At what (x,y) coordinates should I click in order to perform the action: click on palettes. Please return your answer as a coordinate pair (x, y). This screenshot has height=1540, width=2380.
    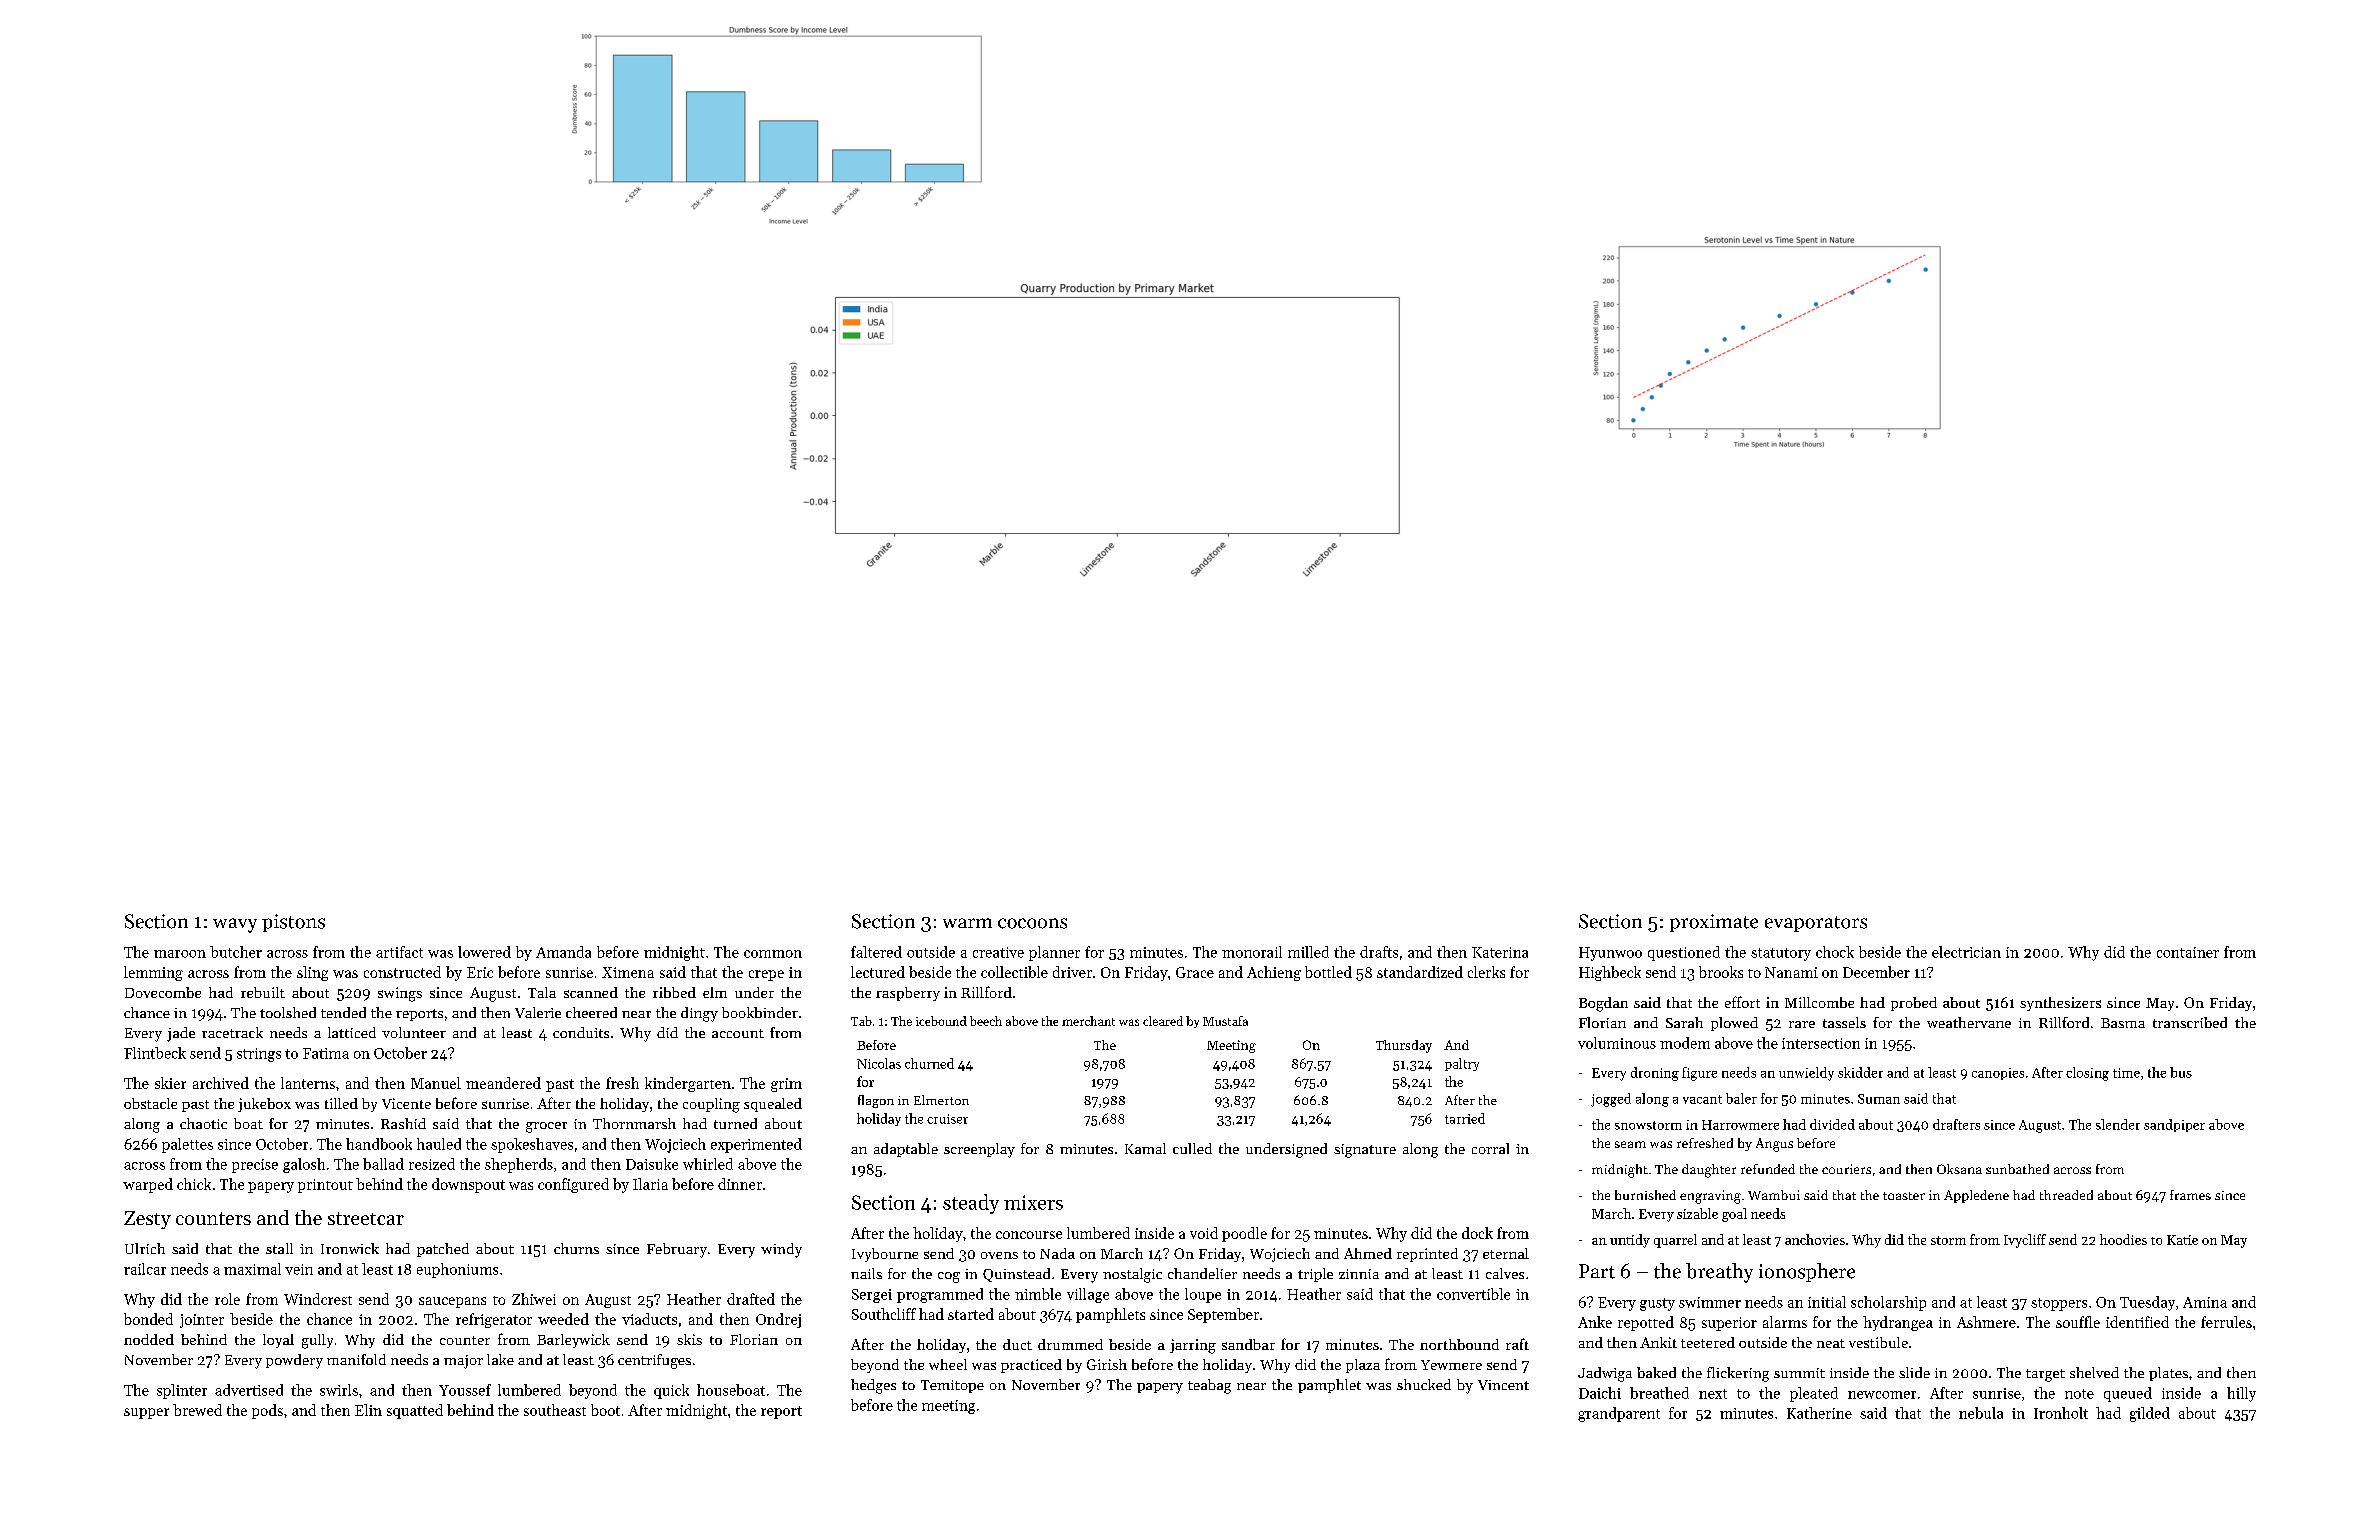
    Looking at the image, I should click on (187, 1145).
